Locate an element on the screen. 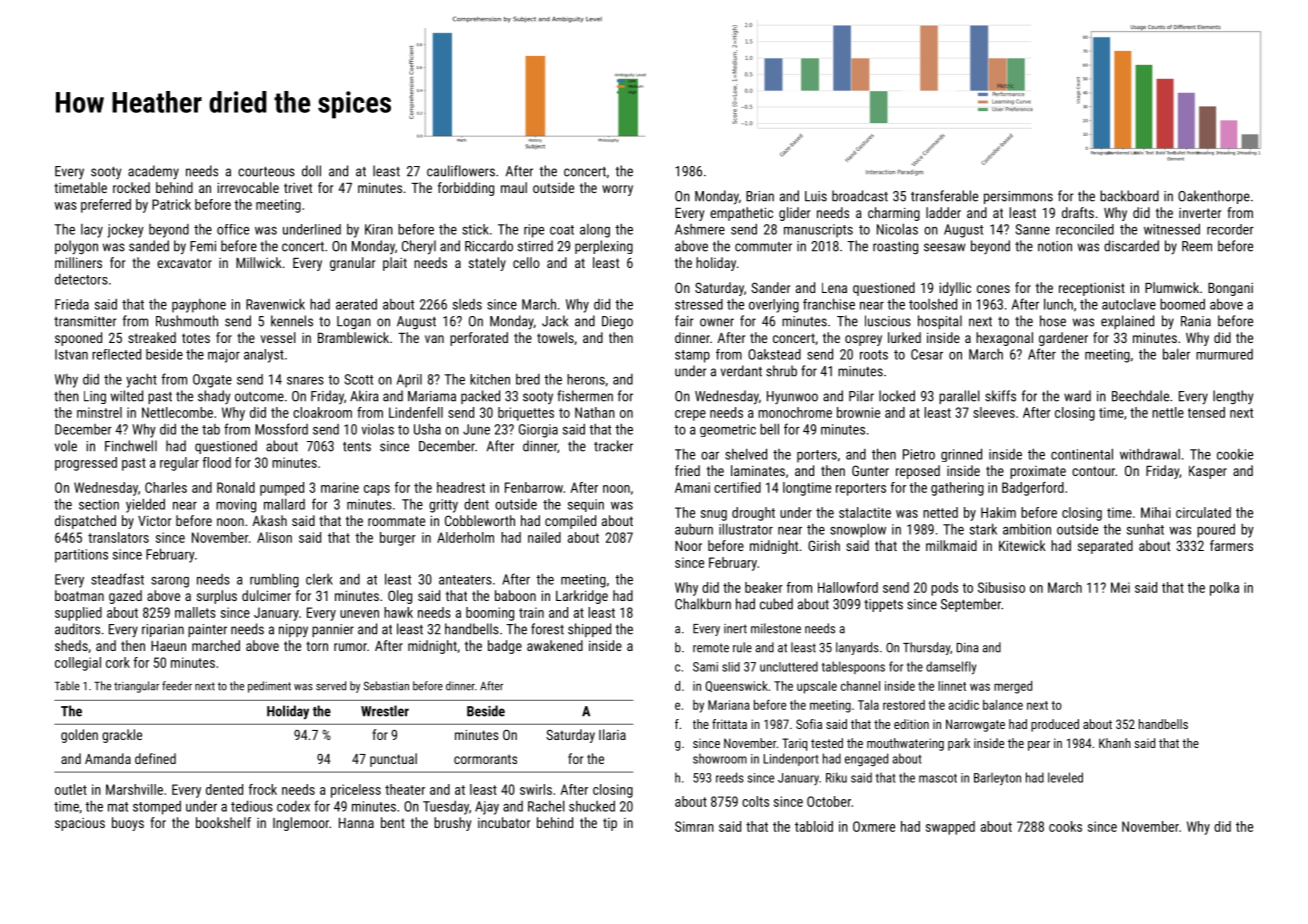 The height and width of the screenshot is (924, 1308). cauliflowers is located at coordinates (461, 171).
